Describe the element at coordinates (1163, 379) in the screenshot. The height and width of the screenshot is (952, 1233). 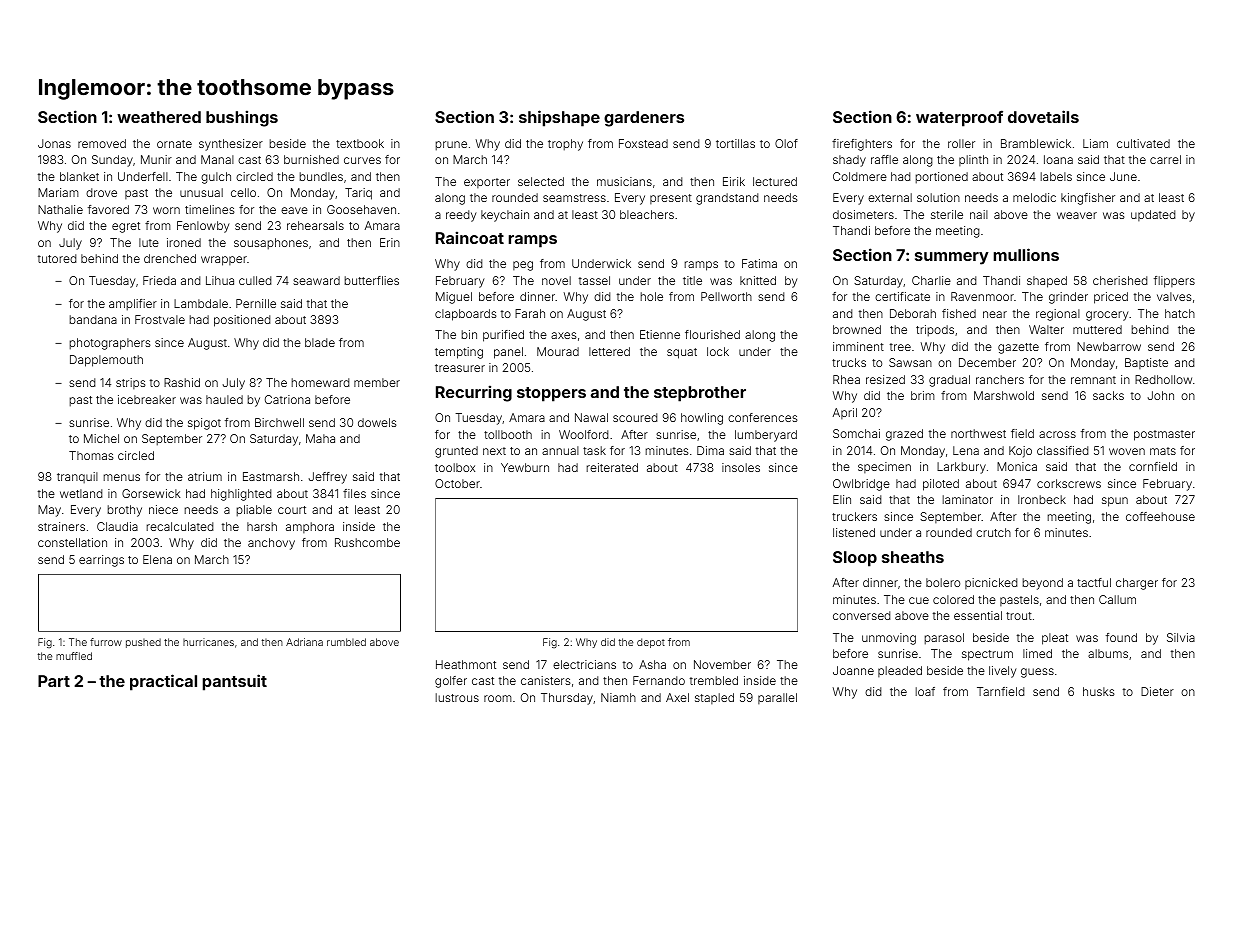
I see `Redhollow` at that location.
